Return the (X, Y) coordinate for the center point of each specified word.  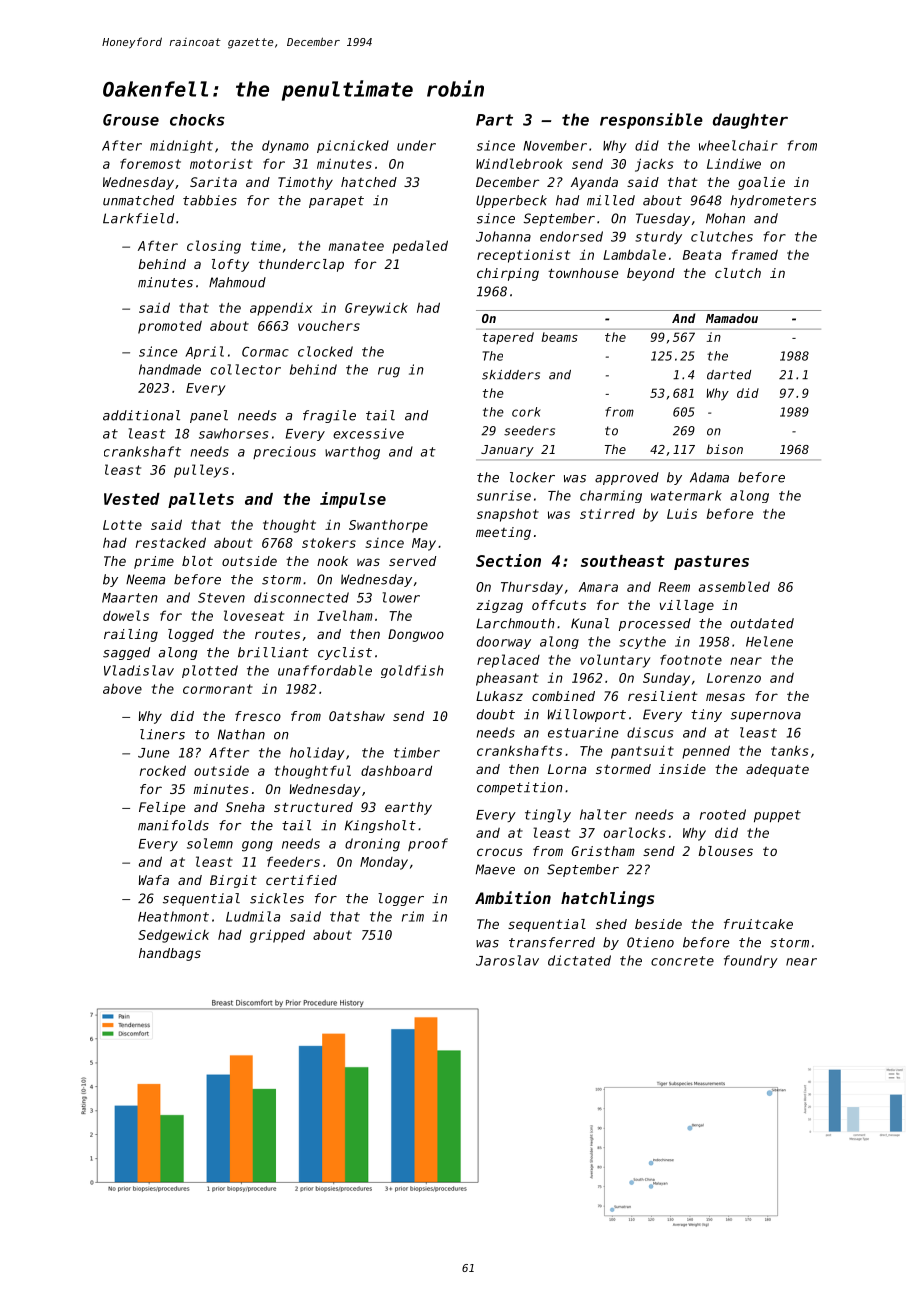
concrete (682, 961)
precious (284, 452)
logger (401, 899)
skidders (511, 375)
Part (494, 120)
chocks (197, 120)
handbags (170, 954)
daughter (750, 121)
